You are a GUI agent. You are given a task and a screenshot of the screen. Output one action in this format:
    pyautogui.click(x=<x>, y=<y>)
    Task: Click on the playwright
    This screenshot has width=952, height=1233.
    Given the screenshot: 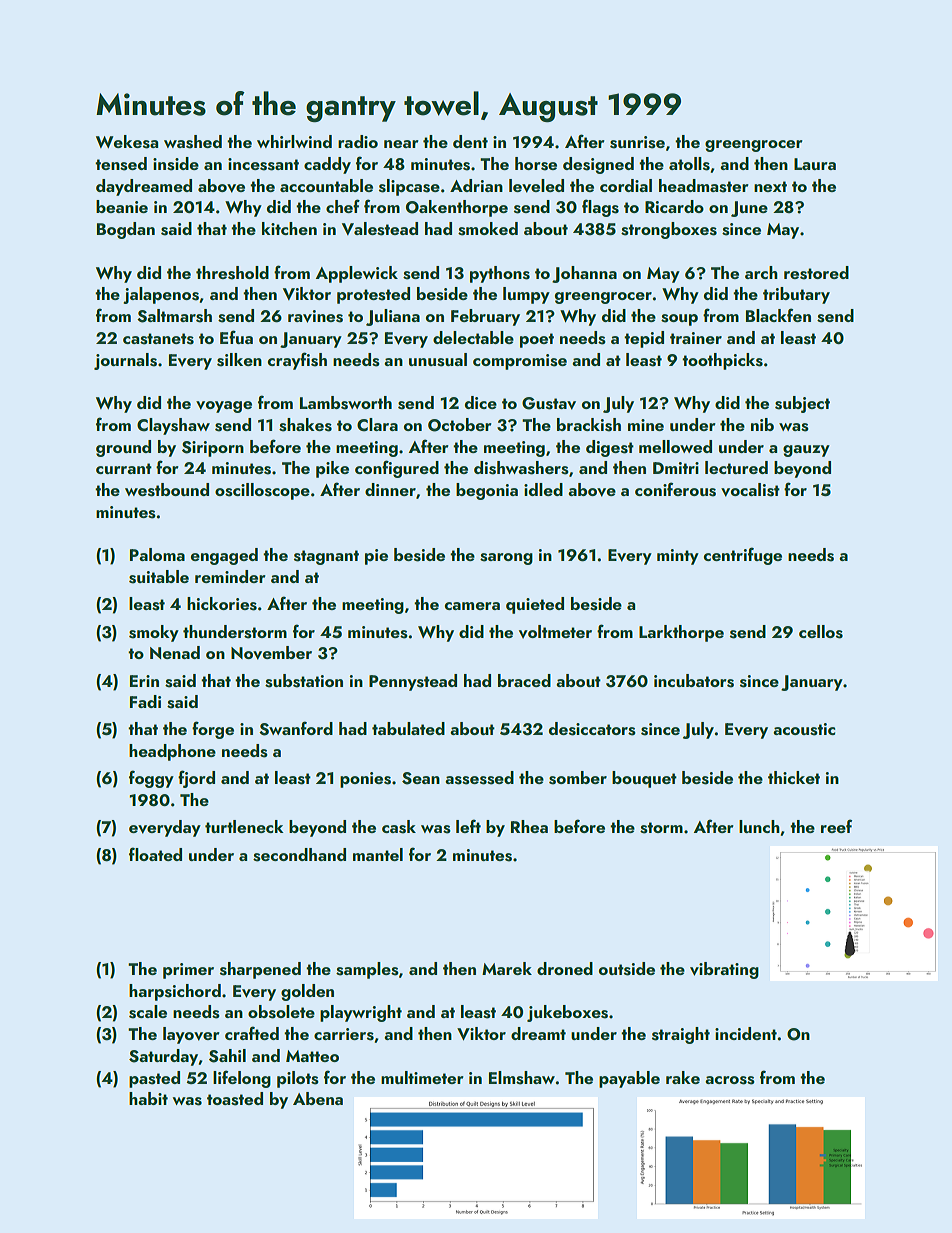 What is the action you would take?
    pyautogui.click(x=361, y=1013)
